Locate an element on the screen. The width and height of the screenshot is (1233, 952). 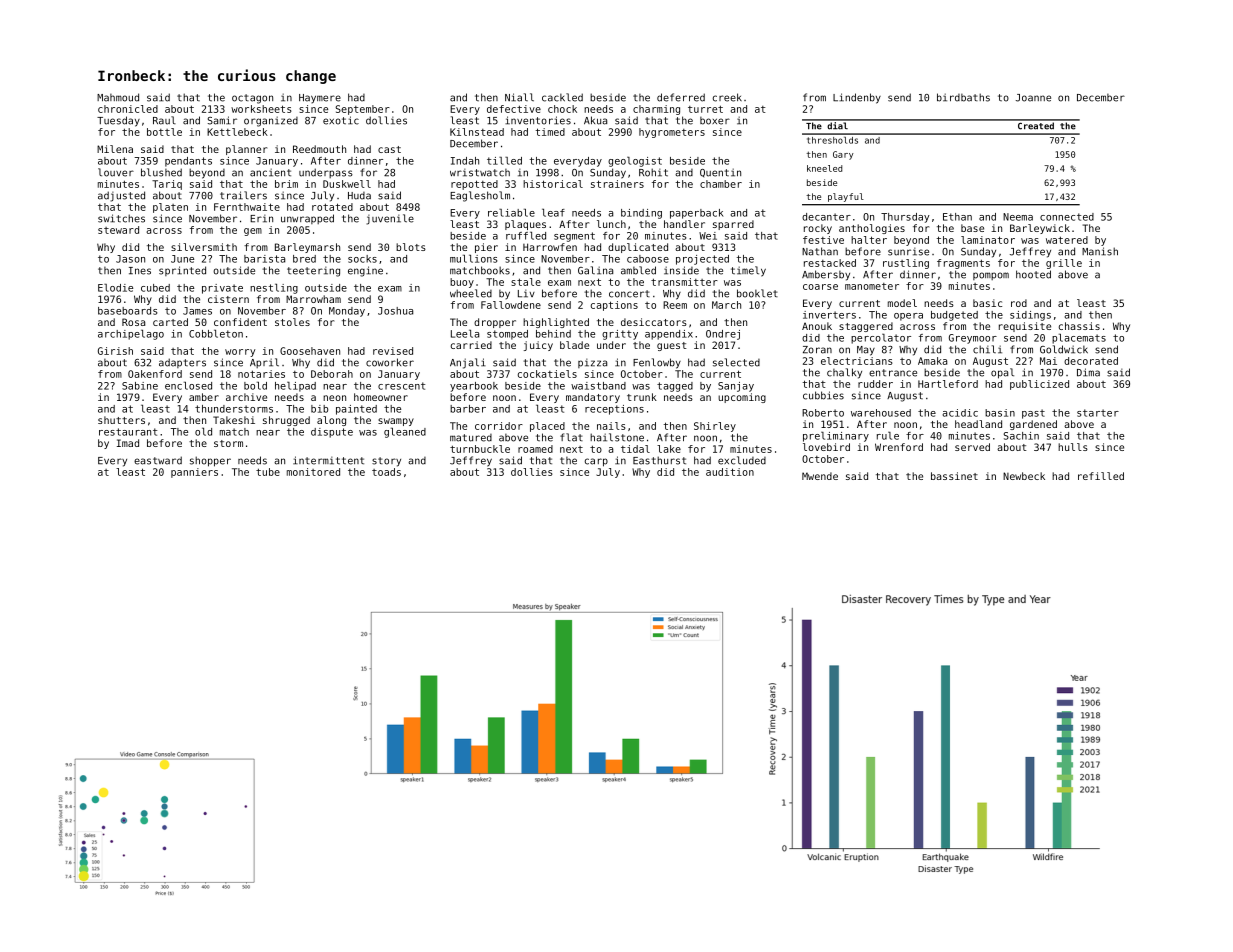
Girish is located at coordinates (115, 351).
